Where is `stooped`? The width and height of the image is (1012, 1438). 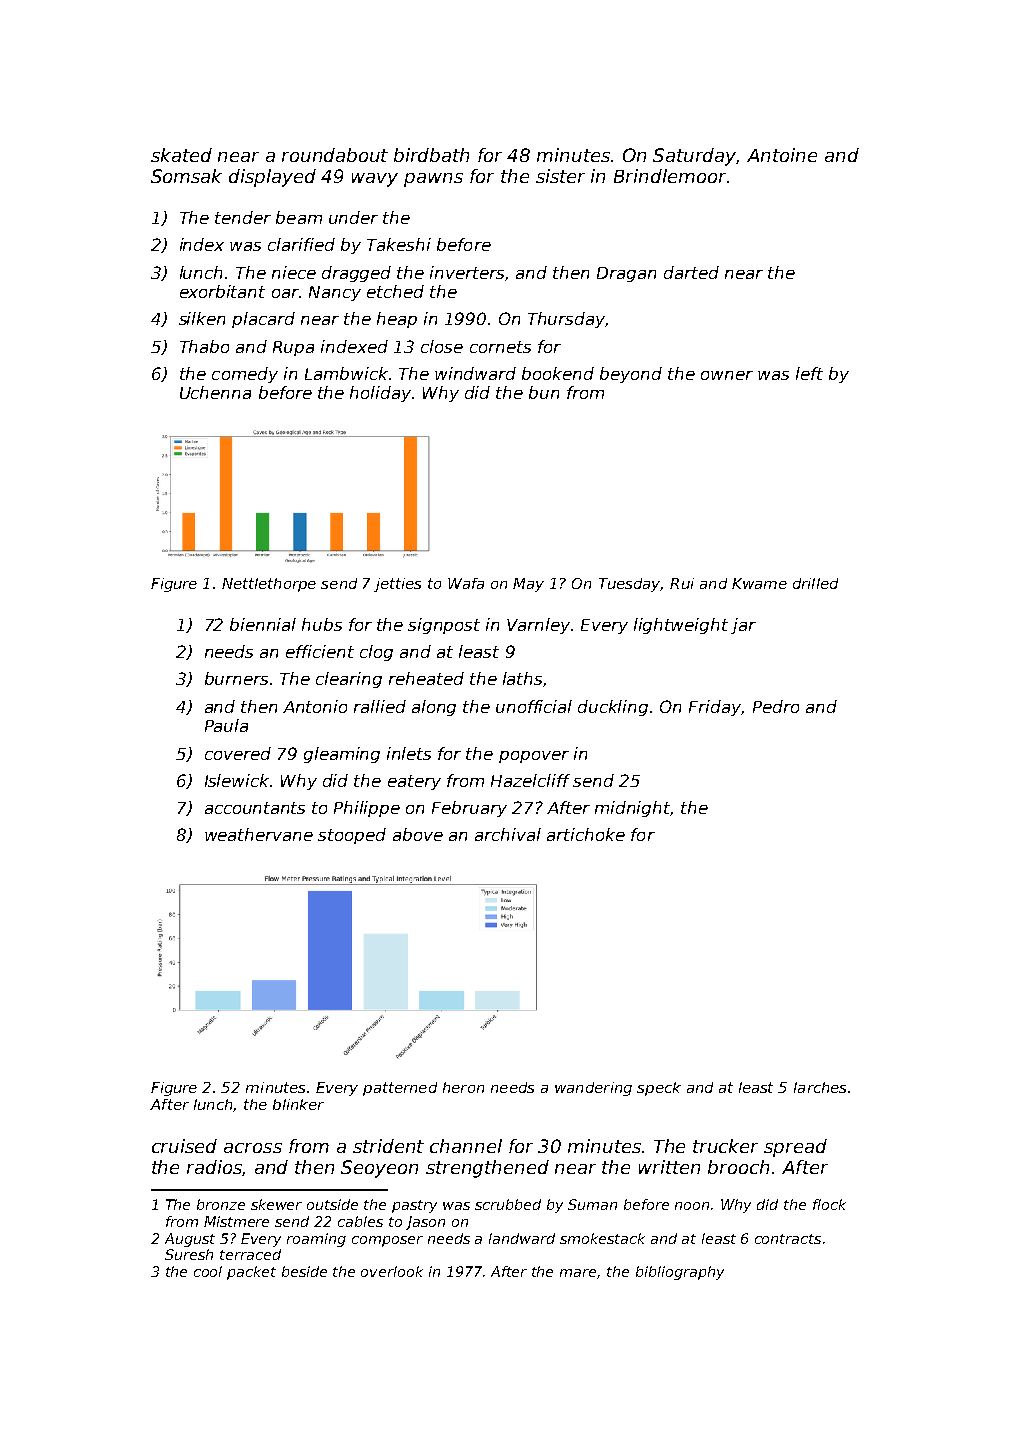 stooped is located at coordinates (352, 836).
